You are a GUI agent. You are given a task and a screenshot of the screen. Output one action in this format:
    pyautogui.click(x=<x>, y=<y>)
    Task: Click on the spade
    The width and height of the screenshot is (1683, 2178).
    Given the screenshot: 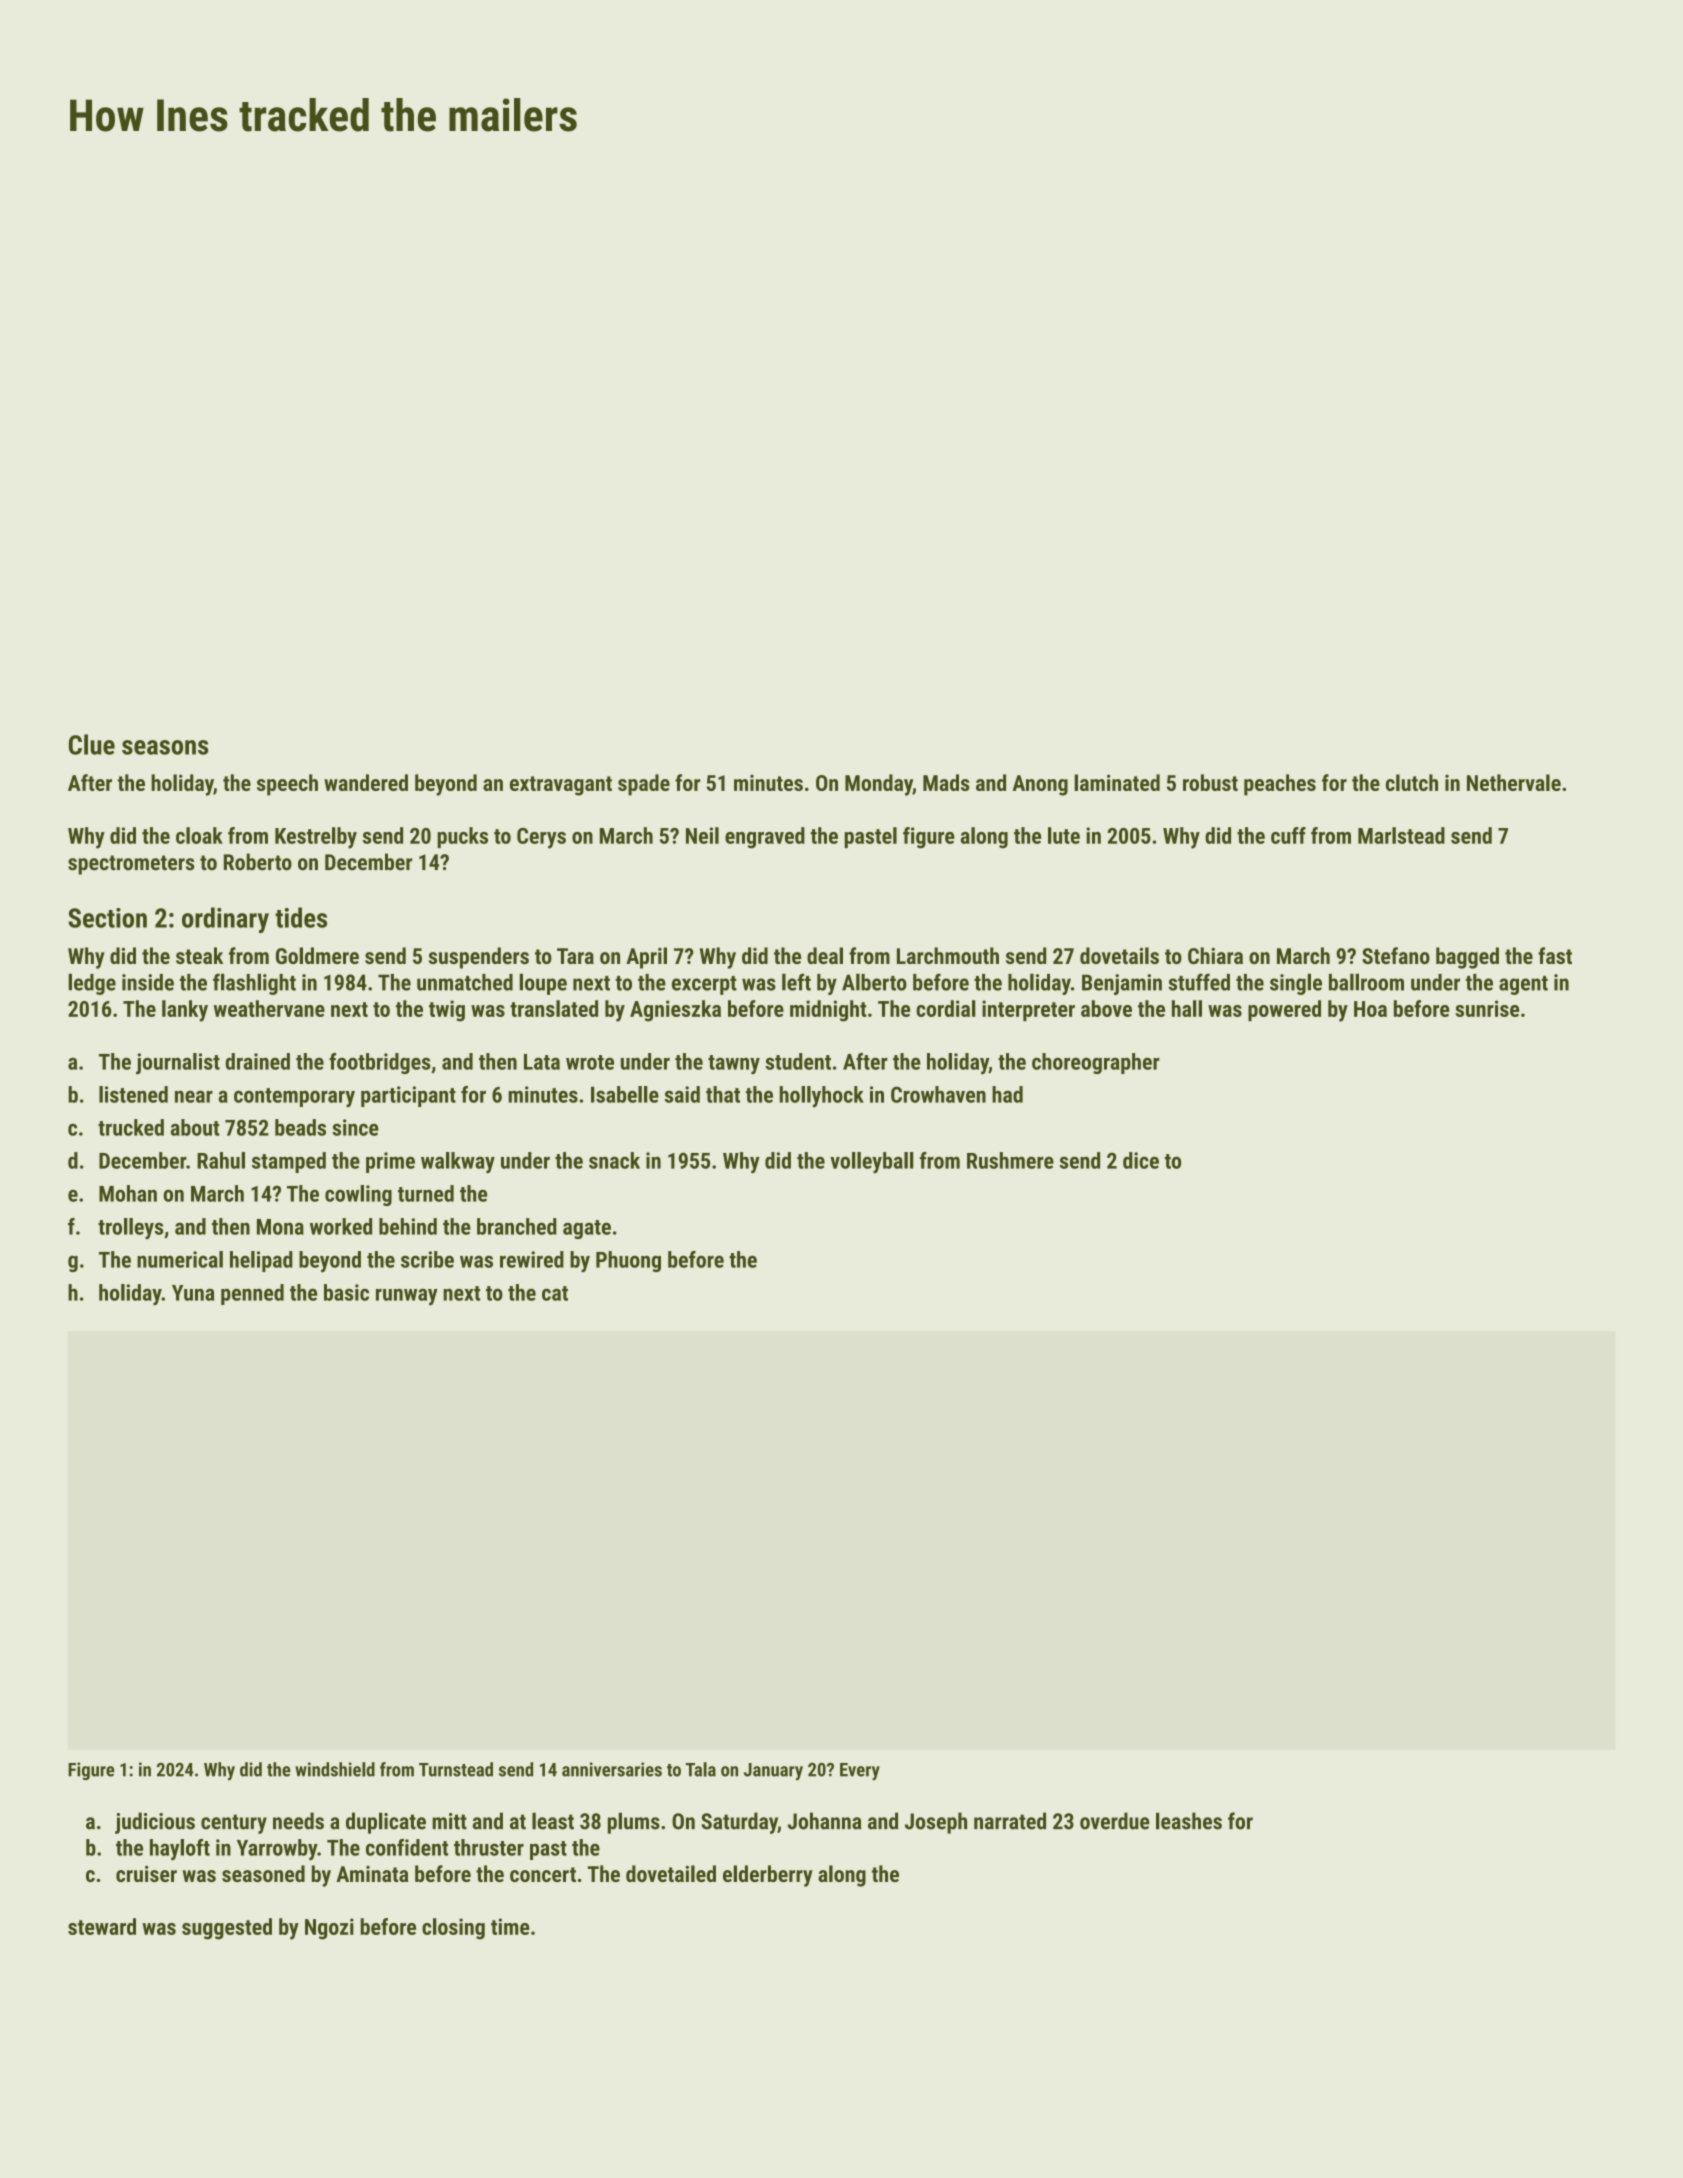 What is the action you would take?
    pyautogui.click(x=644, y=785)
